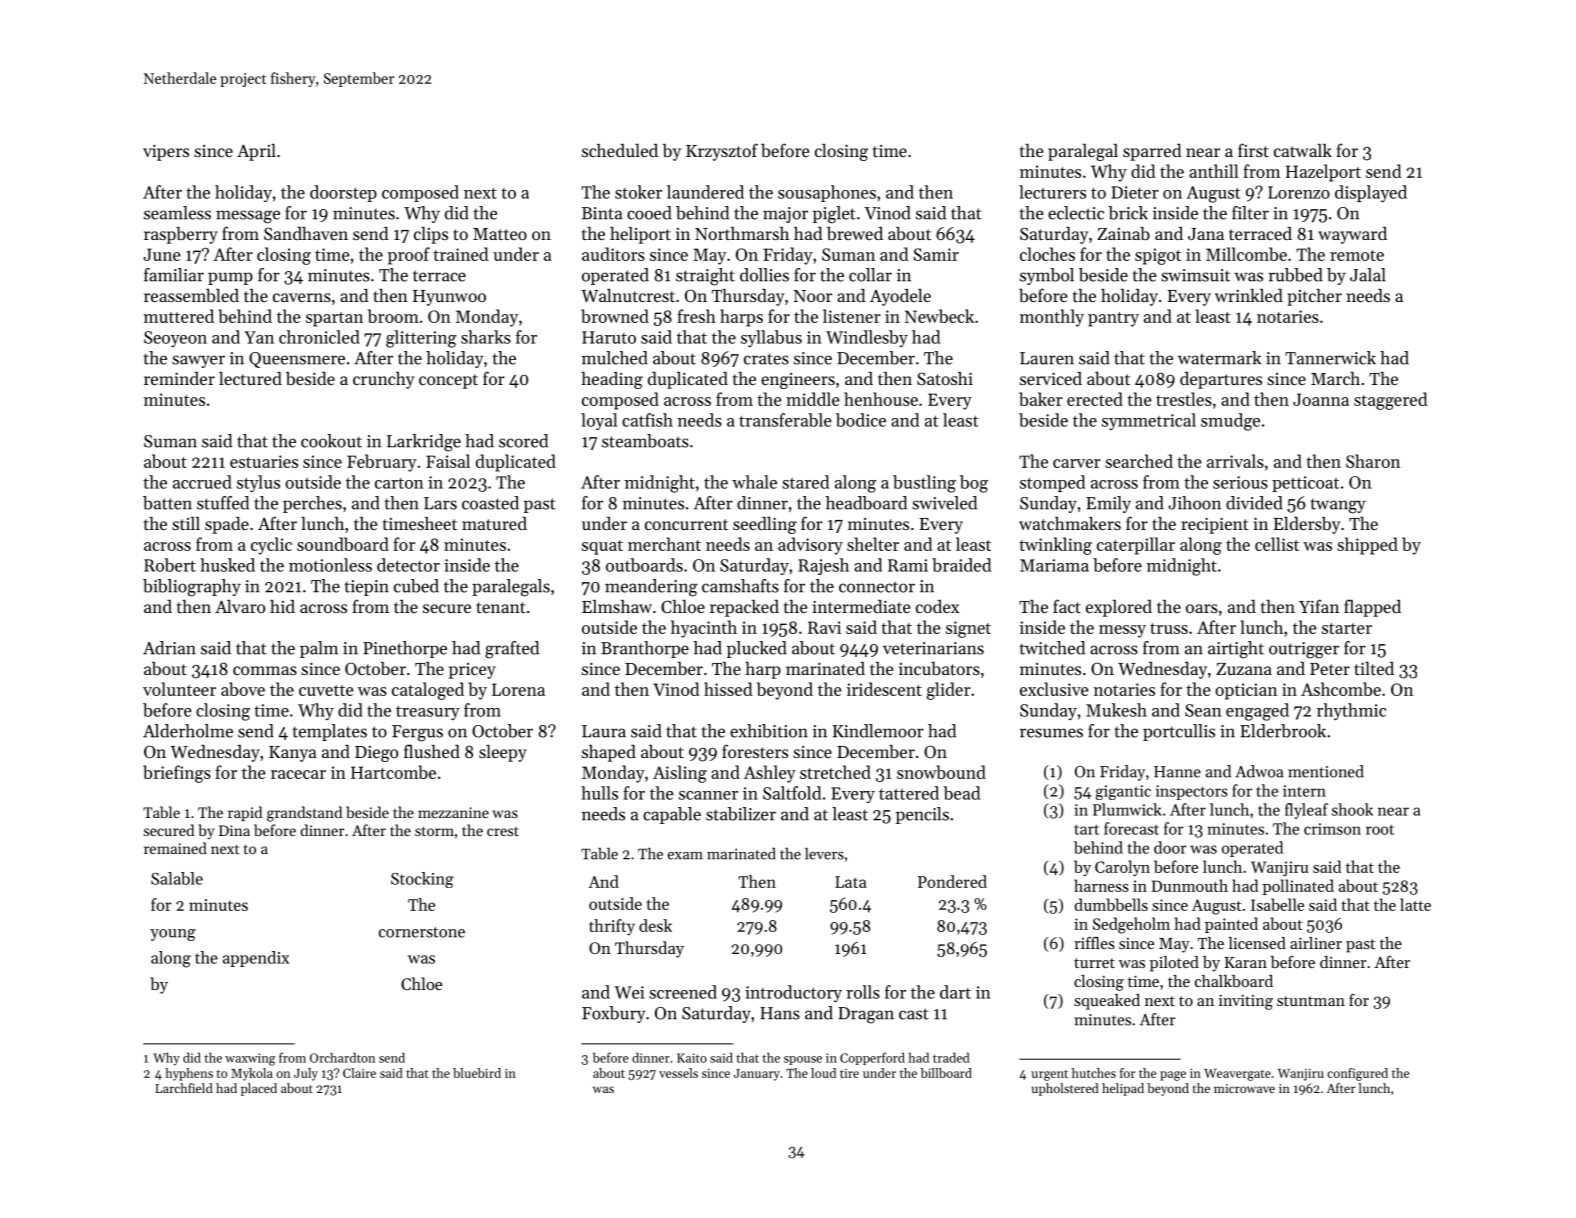  Describe the element at coordinates (256, 152) in the document. I see `April` at that location.
